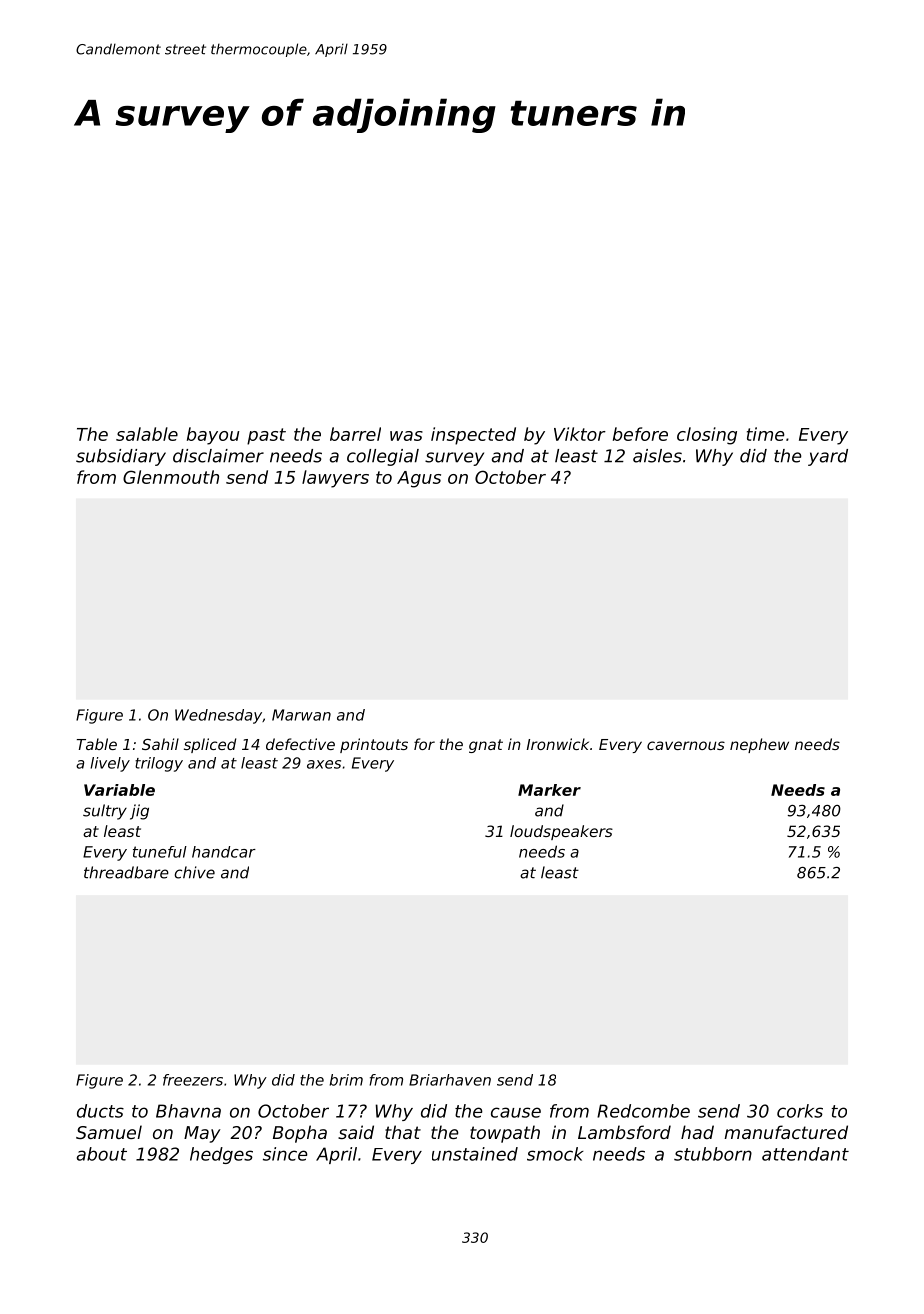 This image has height=1314, width=924. I want to click on barrel, so click(355, 434).
